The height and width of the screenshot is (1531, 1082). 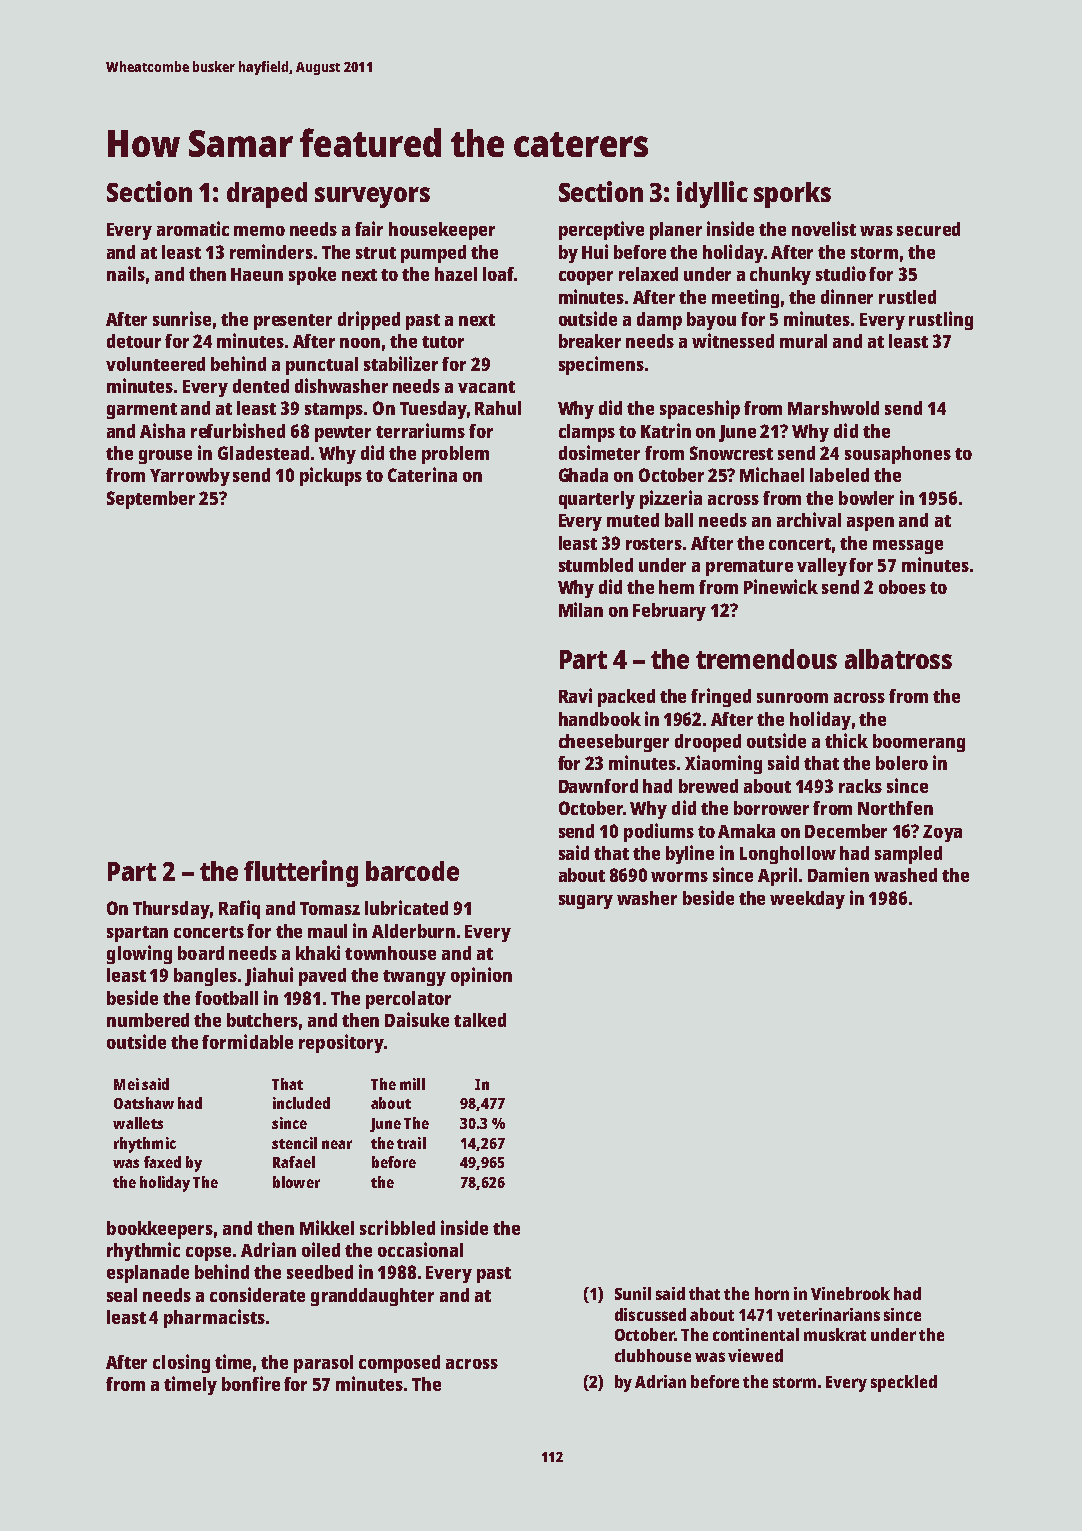 What do you see at coordinates (433, 410) in the screenshot?
I see `Tuesday` at bounding box center [433, 410].
